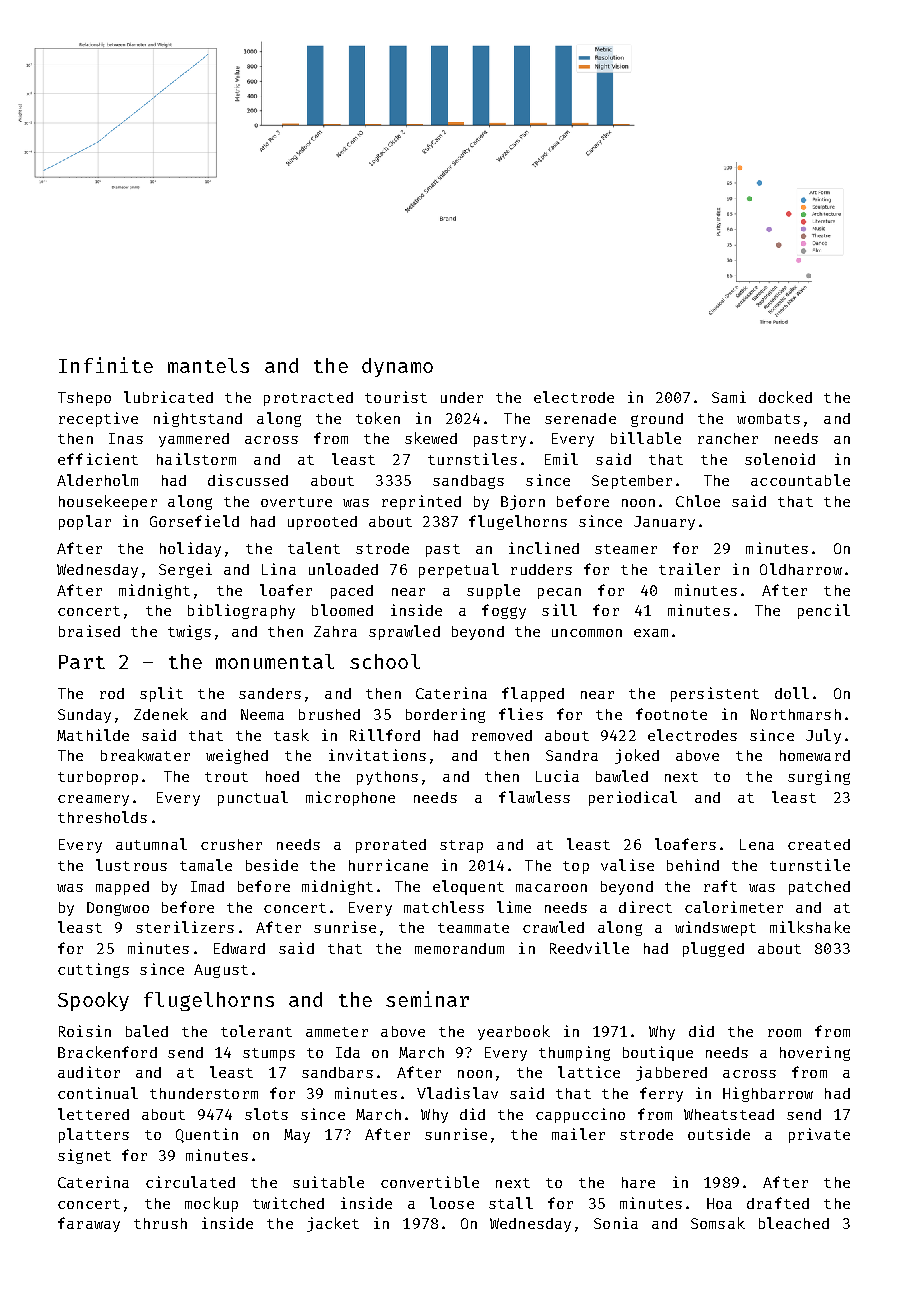  What do you see at coordinates (638, 1182) in the screenshot?
I see `hare` at bounding box center [638, 1182].
